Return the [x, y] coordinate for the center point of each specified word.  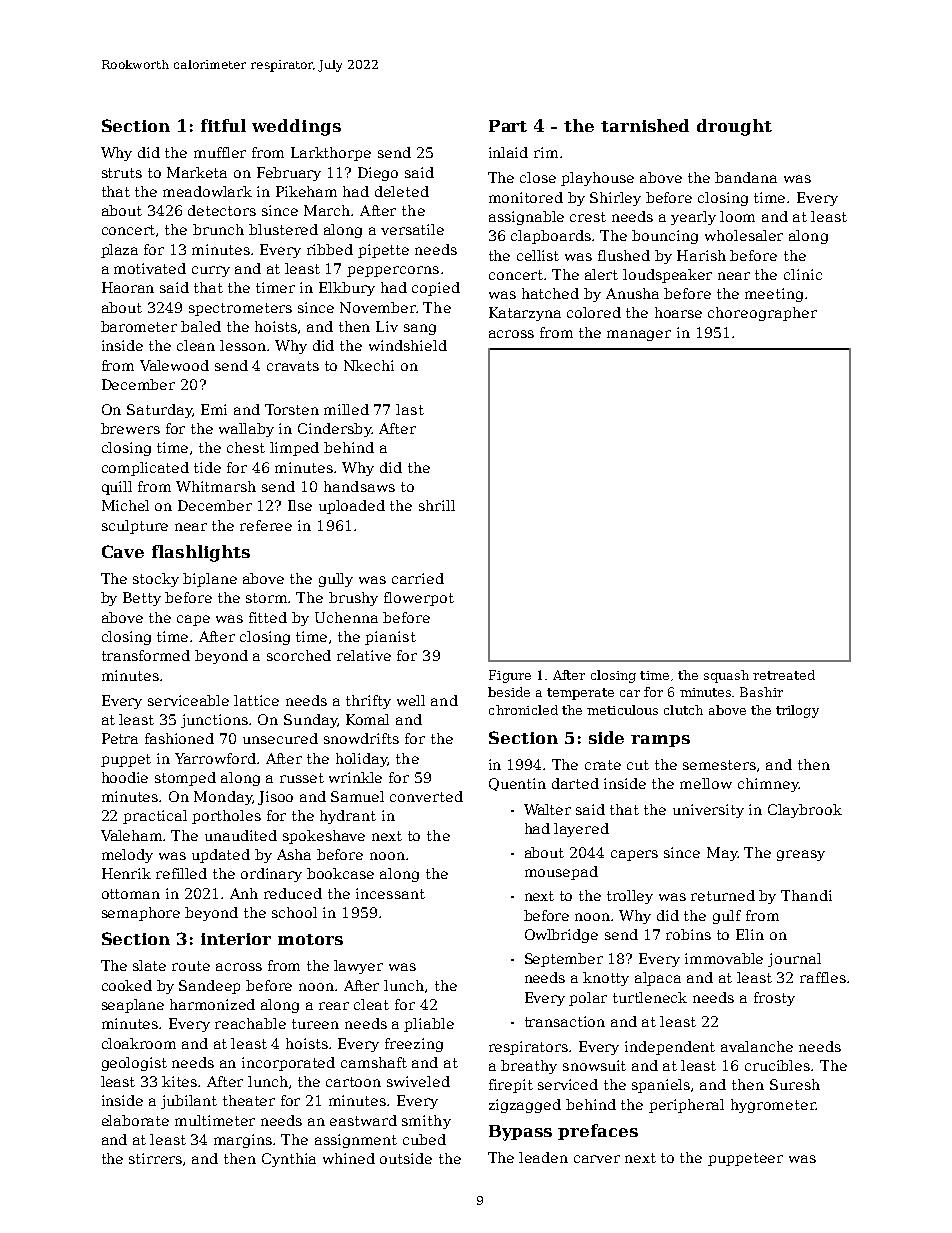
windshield [408, 345]
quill [117, 488]
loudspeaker [667, 276]
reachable [250, 1023]
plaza [119, 251]
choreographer [762, 314]
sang [420, 329]
